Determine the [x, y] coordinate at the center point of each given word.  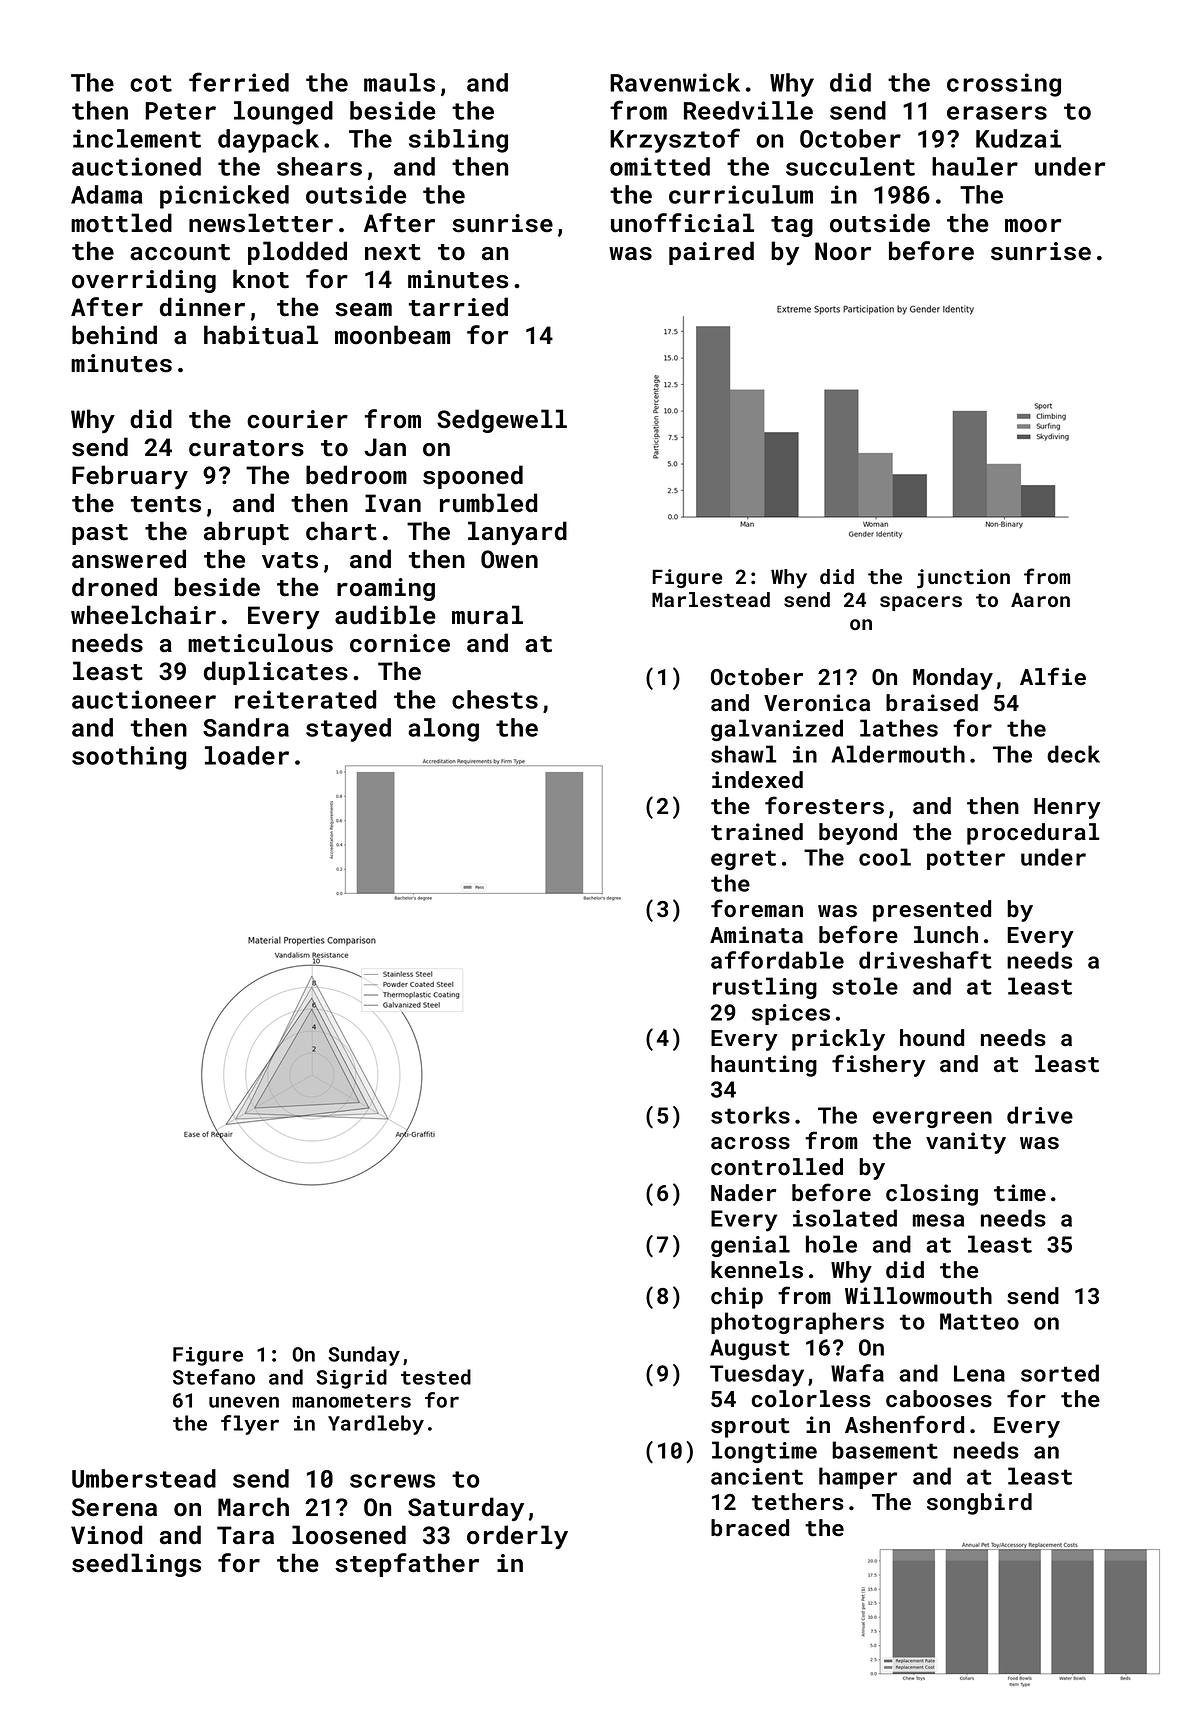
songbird [979, 1504]
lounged [283, 113]
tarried [458, 307]
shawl [744, 754]
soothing [129, 758]
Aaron [1040, 599]
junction [963, 579]
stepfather [407, 1565]
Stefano [214, 1377]
